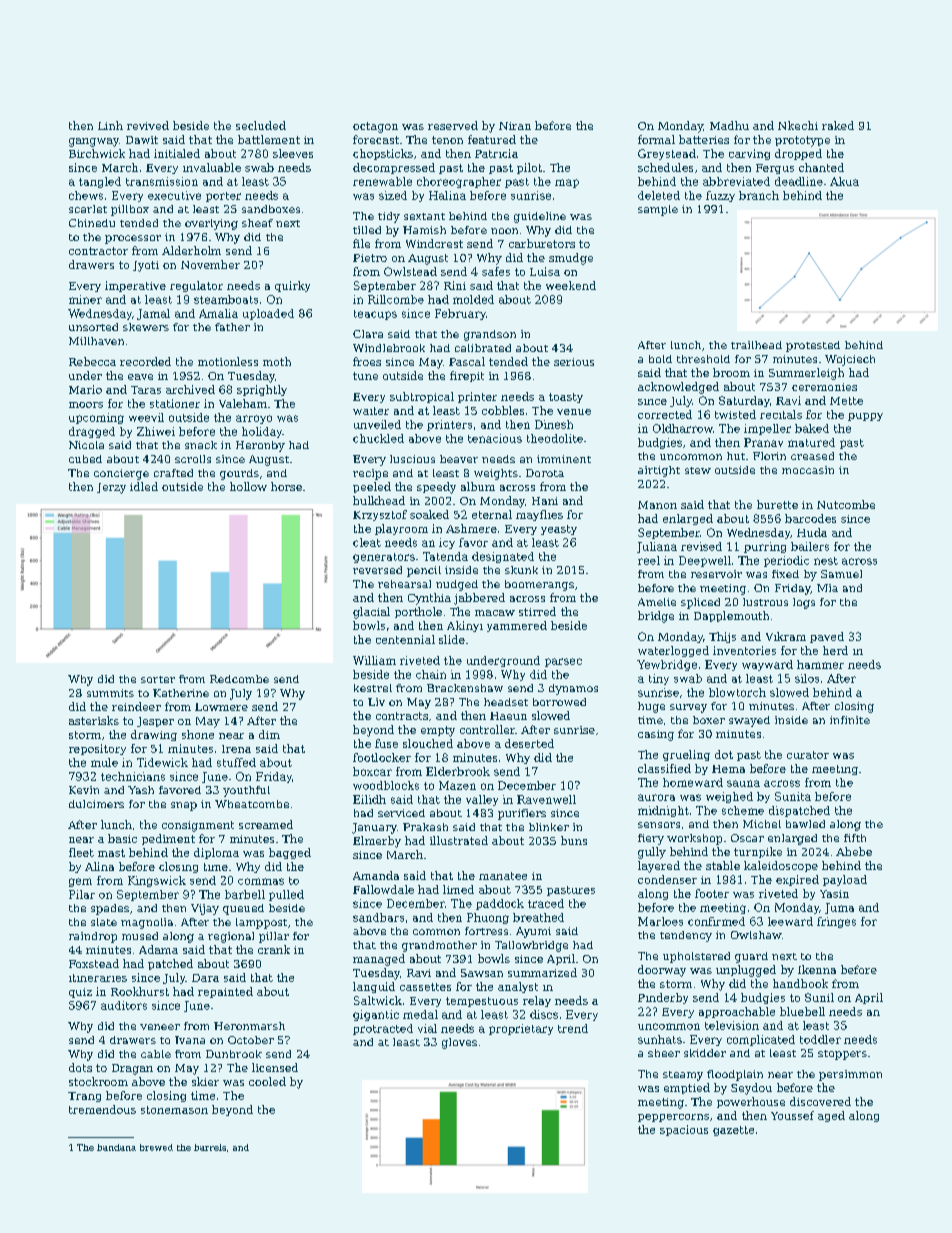  Describe the element at coordinates (844, 181) in the document. I see `Akua` at that location.
